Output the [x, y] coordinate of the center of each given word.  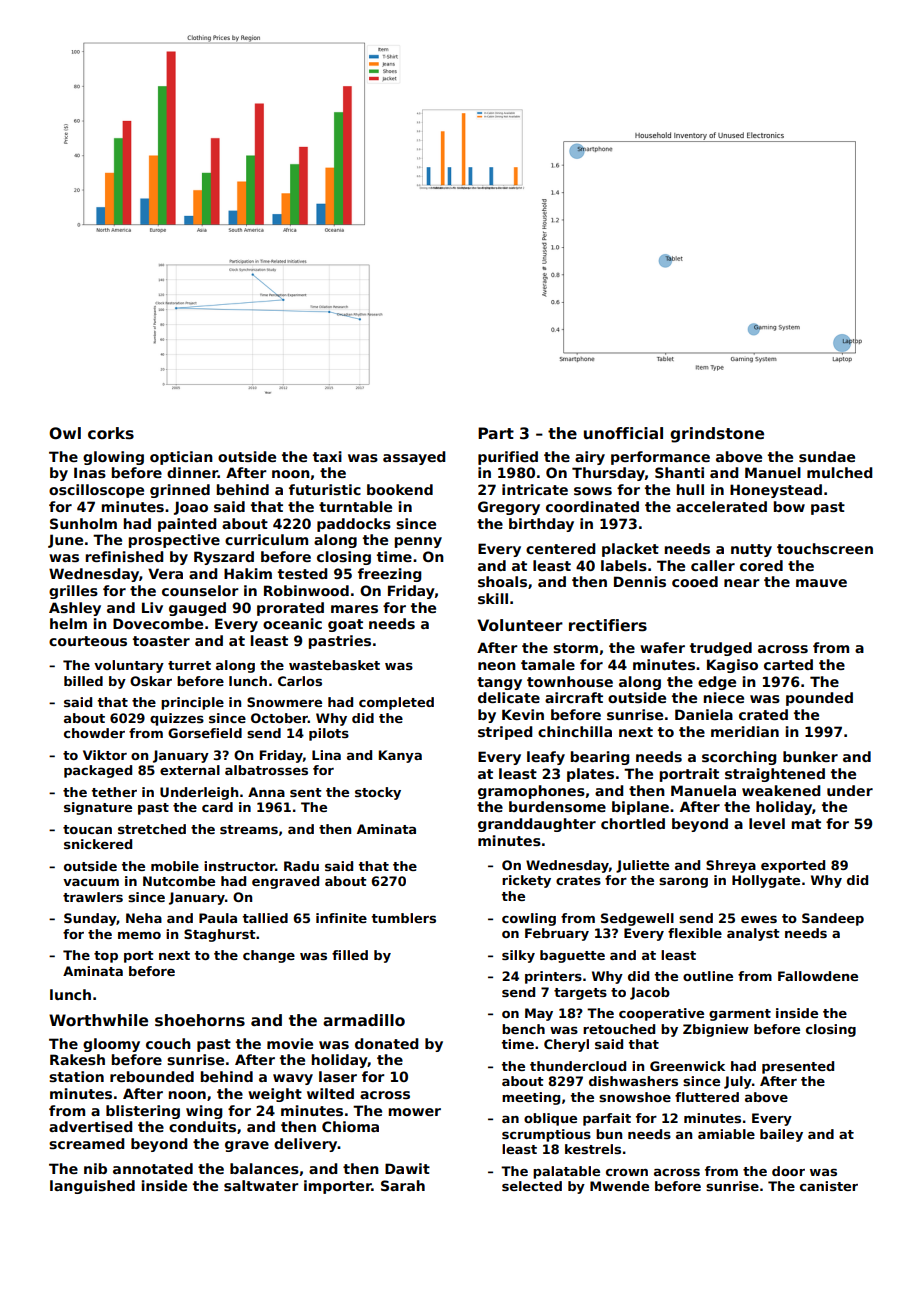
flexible [695, 933]
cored [761, 565]
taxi [327, 456]
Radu [301, 866]
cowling [529, 919]
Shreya [731, 866]
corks [111, 433]
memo [139, 935]
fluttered [707, 1097]
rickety [526, 881]
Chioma [350, 1126]
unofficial [623, 433]
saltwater [261, 1185]
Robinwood [306, 590]
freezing [390, 575]
